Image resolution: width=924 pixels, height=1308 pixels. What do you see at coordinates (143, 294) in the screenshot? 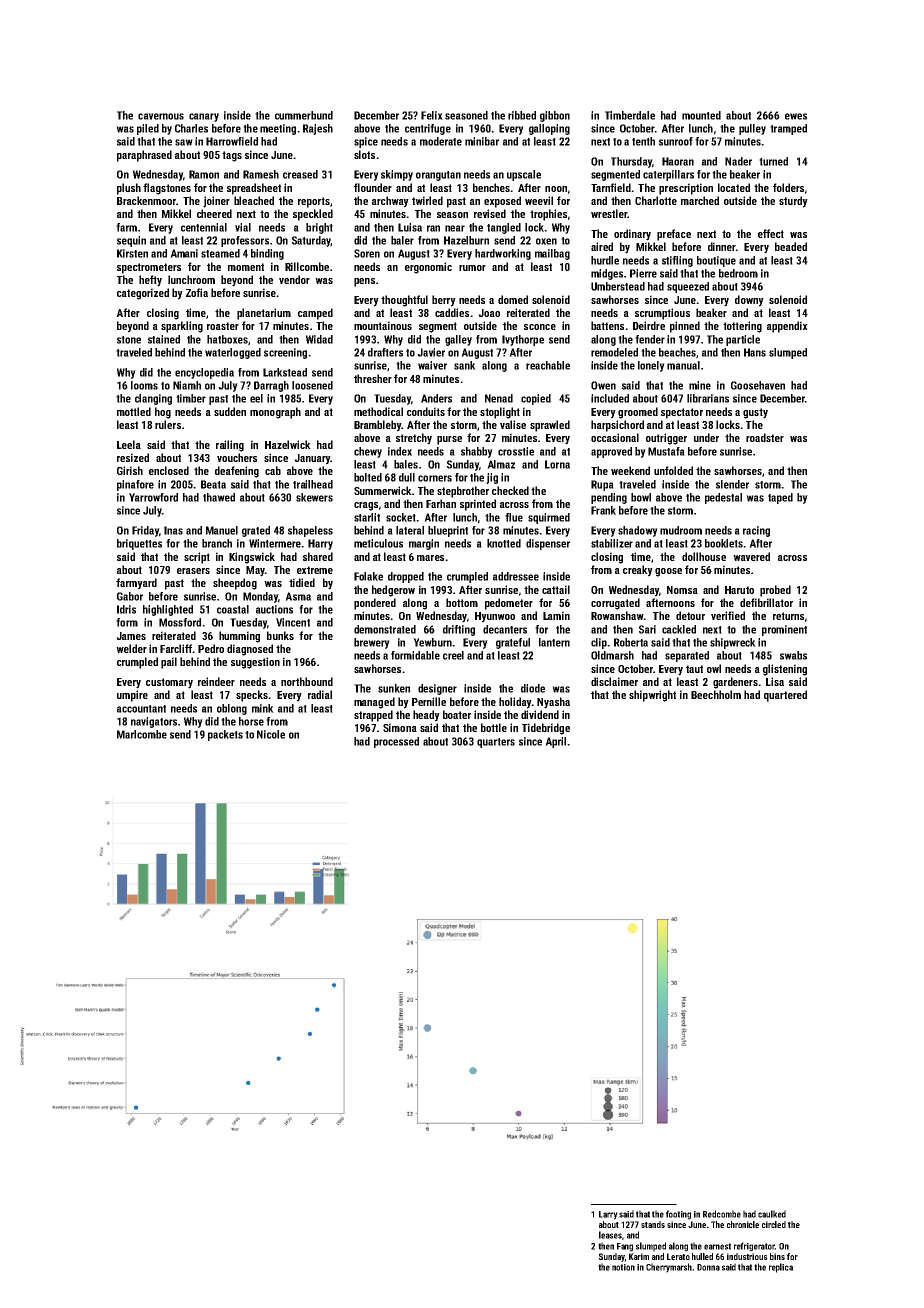
I see `categorized` at bounding box center [143, 294].
